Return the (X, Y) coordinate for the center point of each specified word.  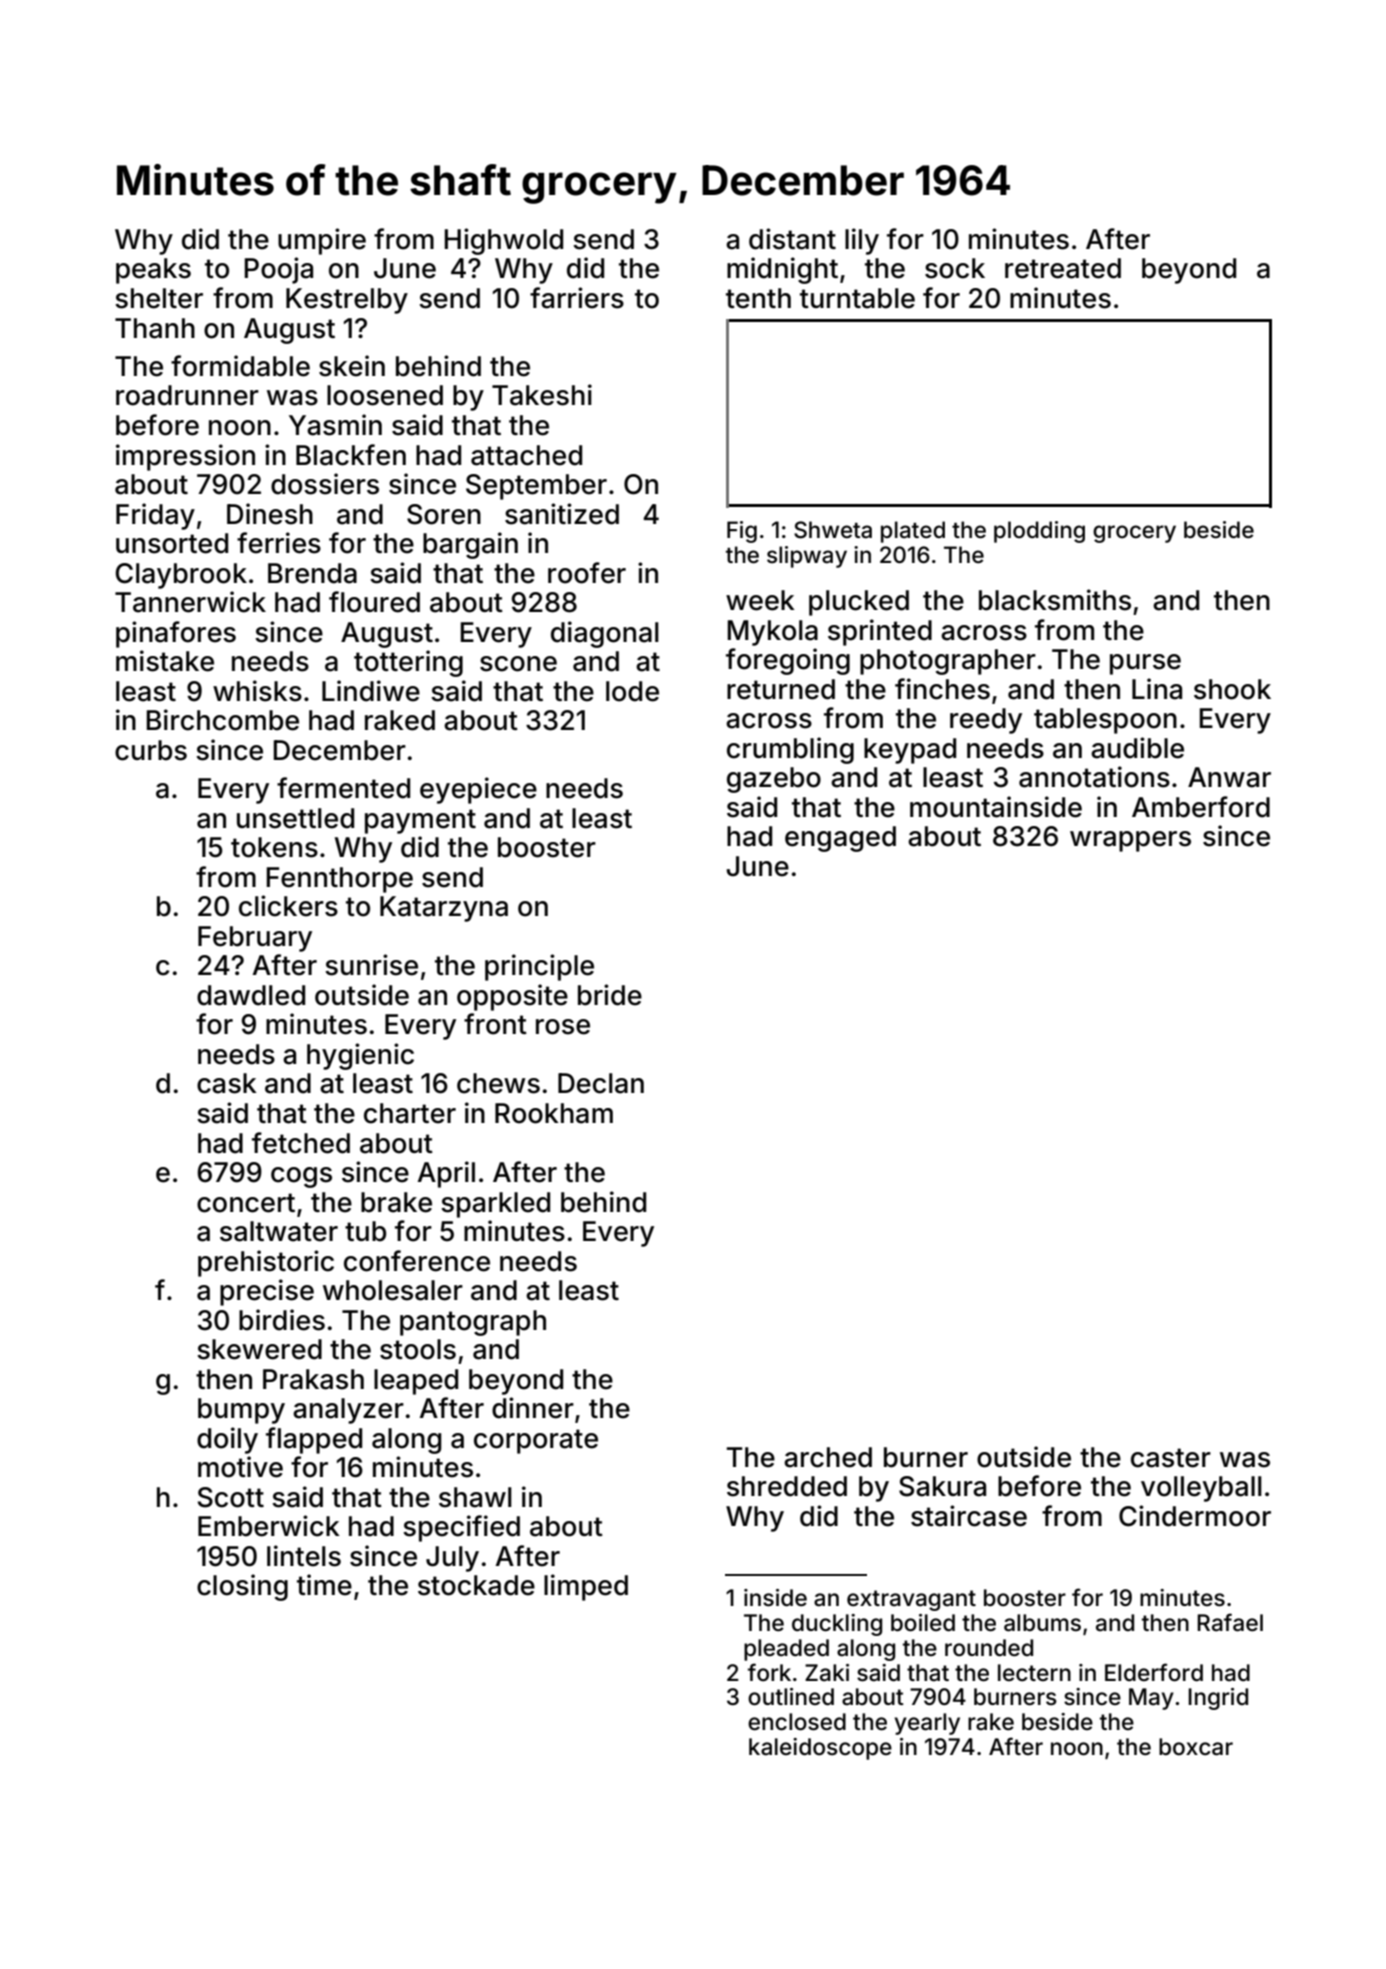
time (324, 1585)
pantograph (473, 1323)
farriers (577, 298)
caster (1171, 1458)
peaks (153, 271)
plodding (1039, 532)
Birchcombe (223, 720)
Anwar (1229, 777)
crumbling (790, 750)
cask (227, 1083)
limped (586, 1587)
